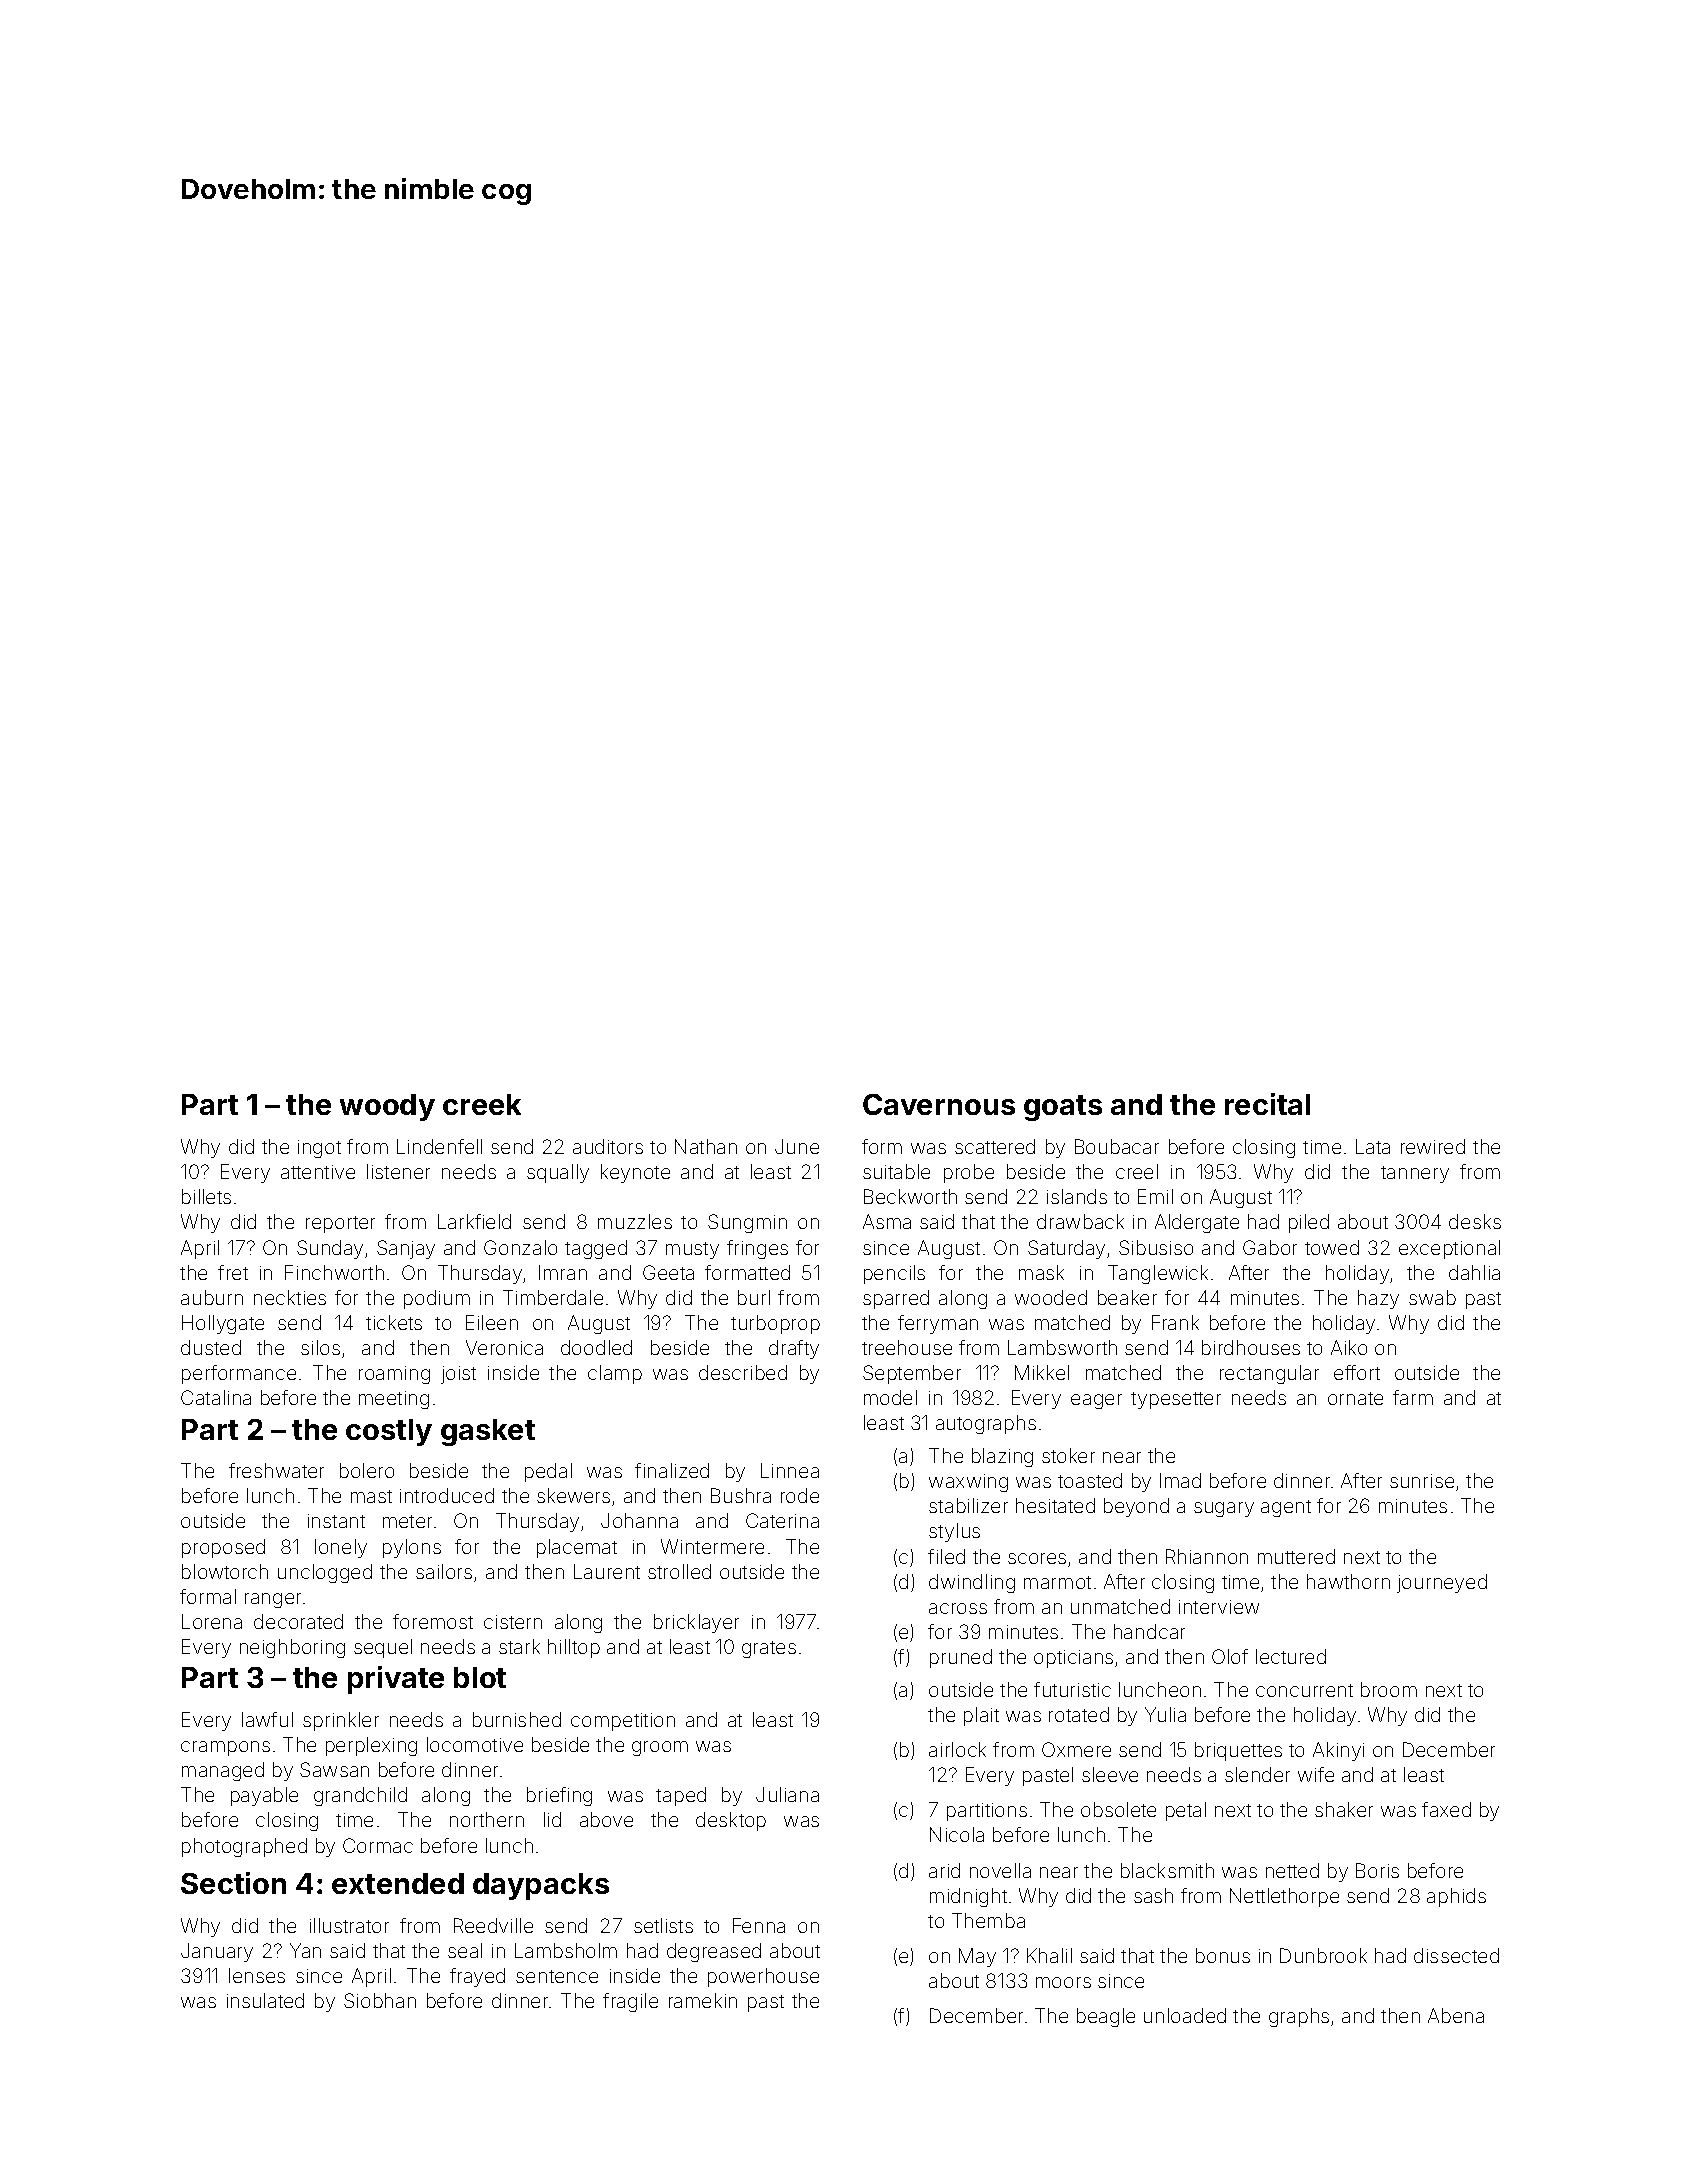 This screenshot has width=1683, height=2178. Describe the element at coordinates (216, 1397) in the screenshot. I see `Catalina` at that location.
